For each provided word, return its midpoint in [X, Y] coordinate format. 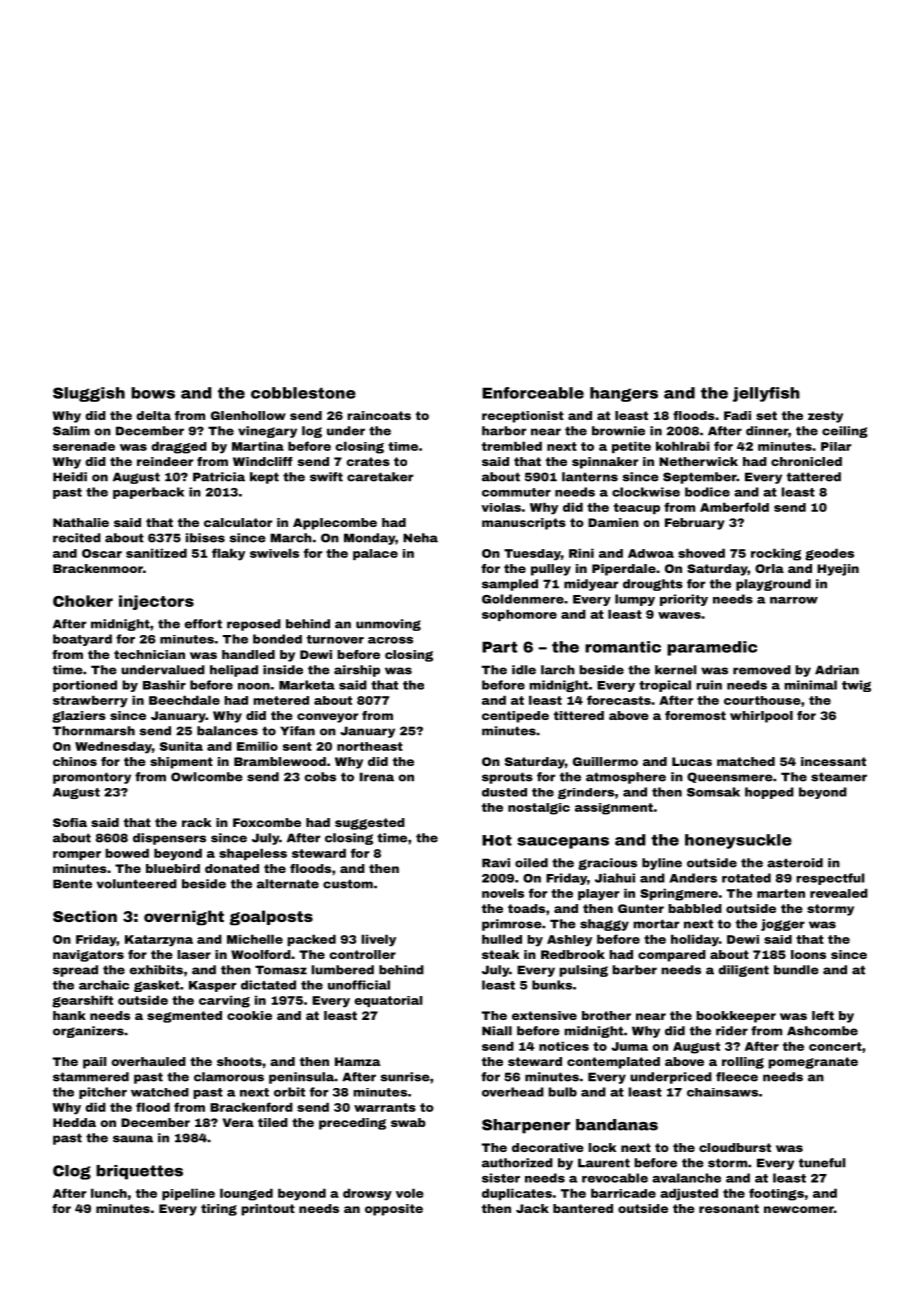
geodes [829, 554]
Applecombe [335, 524]
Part [499, 647]
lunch [109, 1193]
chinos [75, 761]
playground [773, 585]
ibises [205, 538]
